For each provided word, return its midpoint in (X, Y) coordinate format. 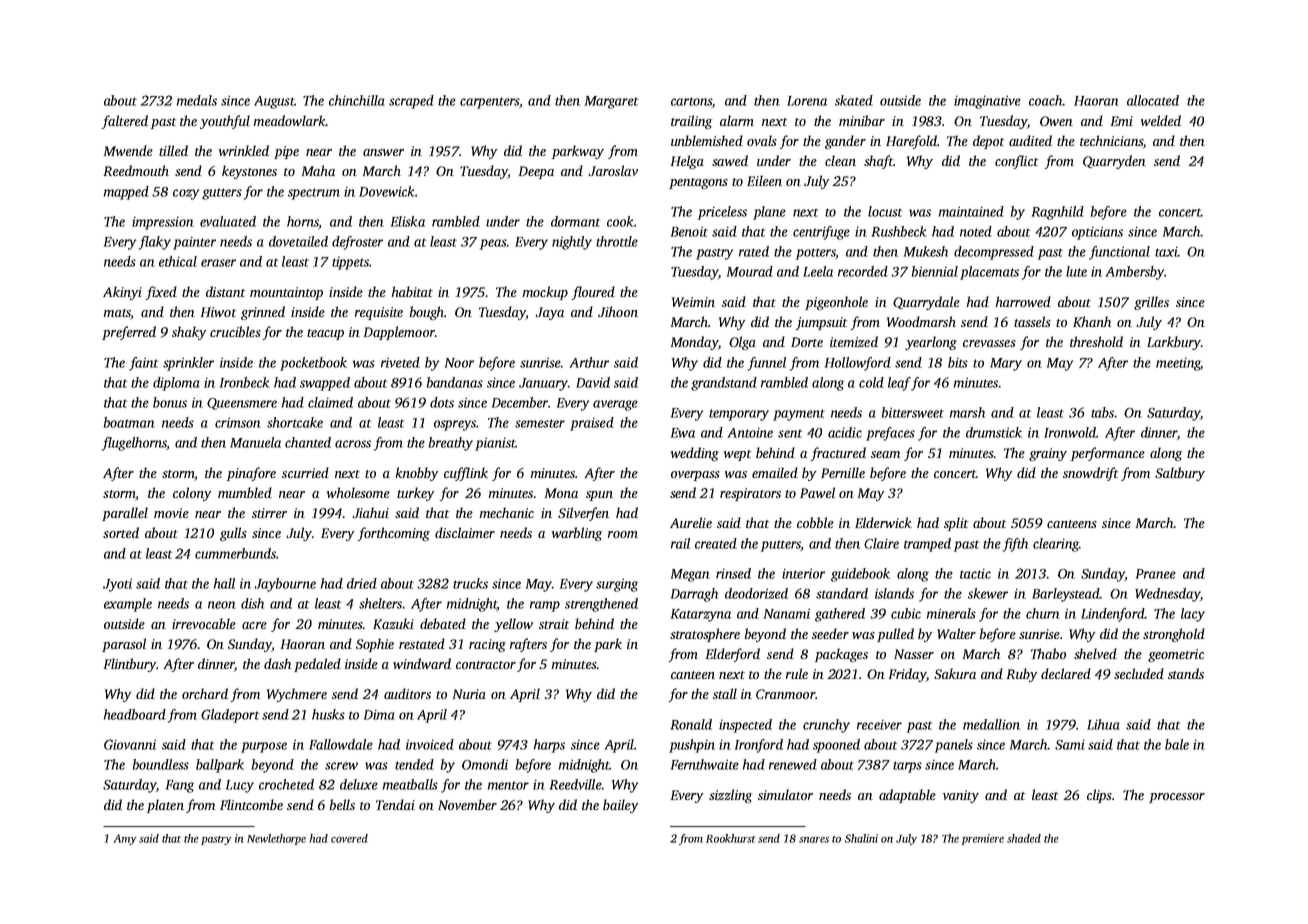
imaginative (987, 102)
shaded (1024, 838)
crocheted (286, 784)
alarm (737, 120)
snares (814, 840)
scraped (411, 102)
